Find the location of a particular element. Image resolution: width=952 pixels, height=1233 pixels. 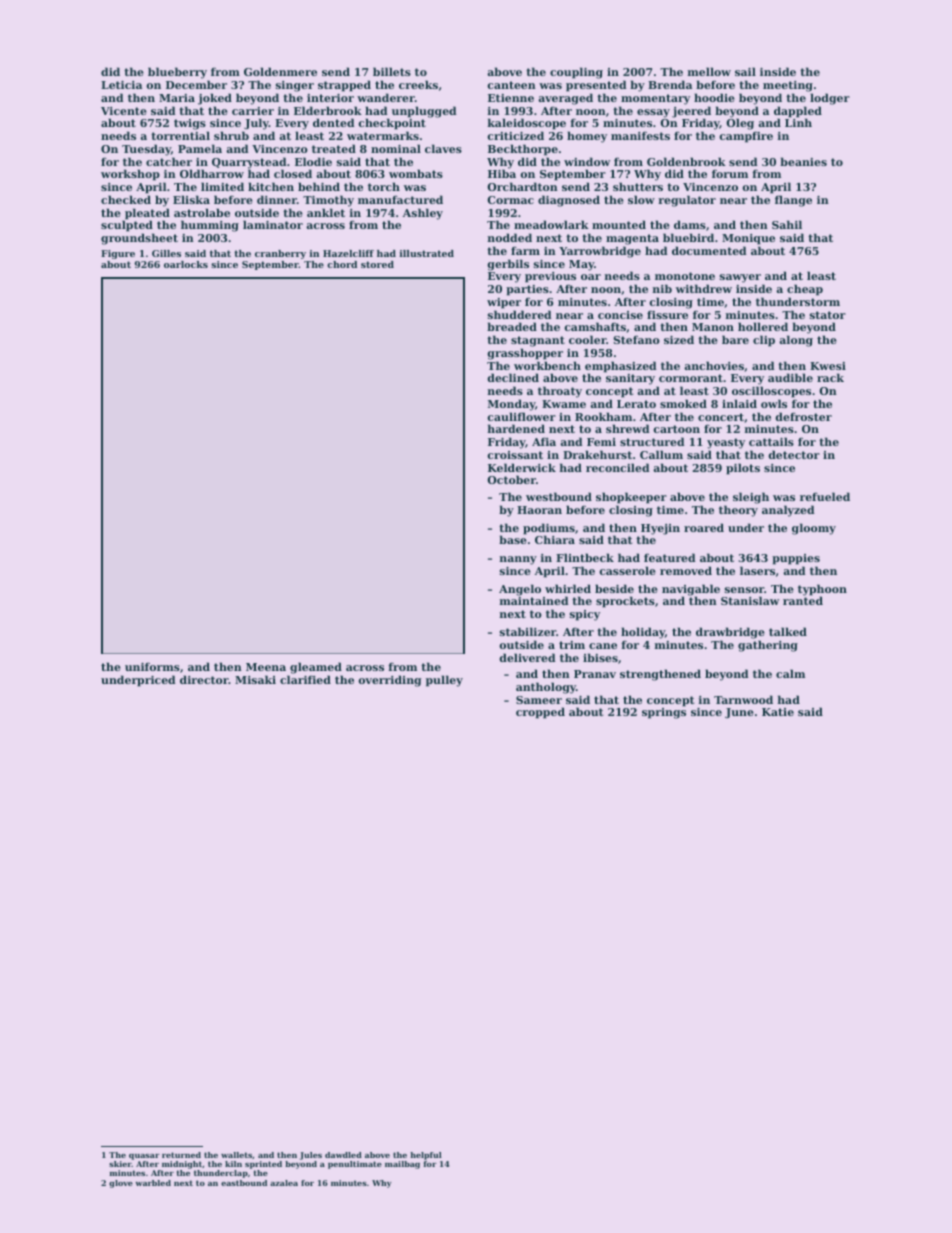

nodded is located at coordinates (509, 237).
